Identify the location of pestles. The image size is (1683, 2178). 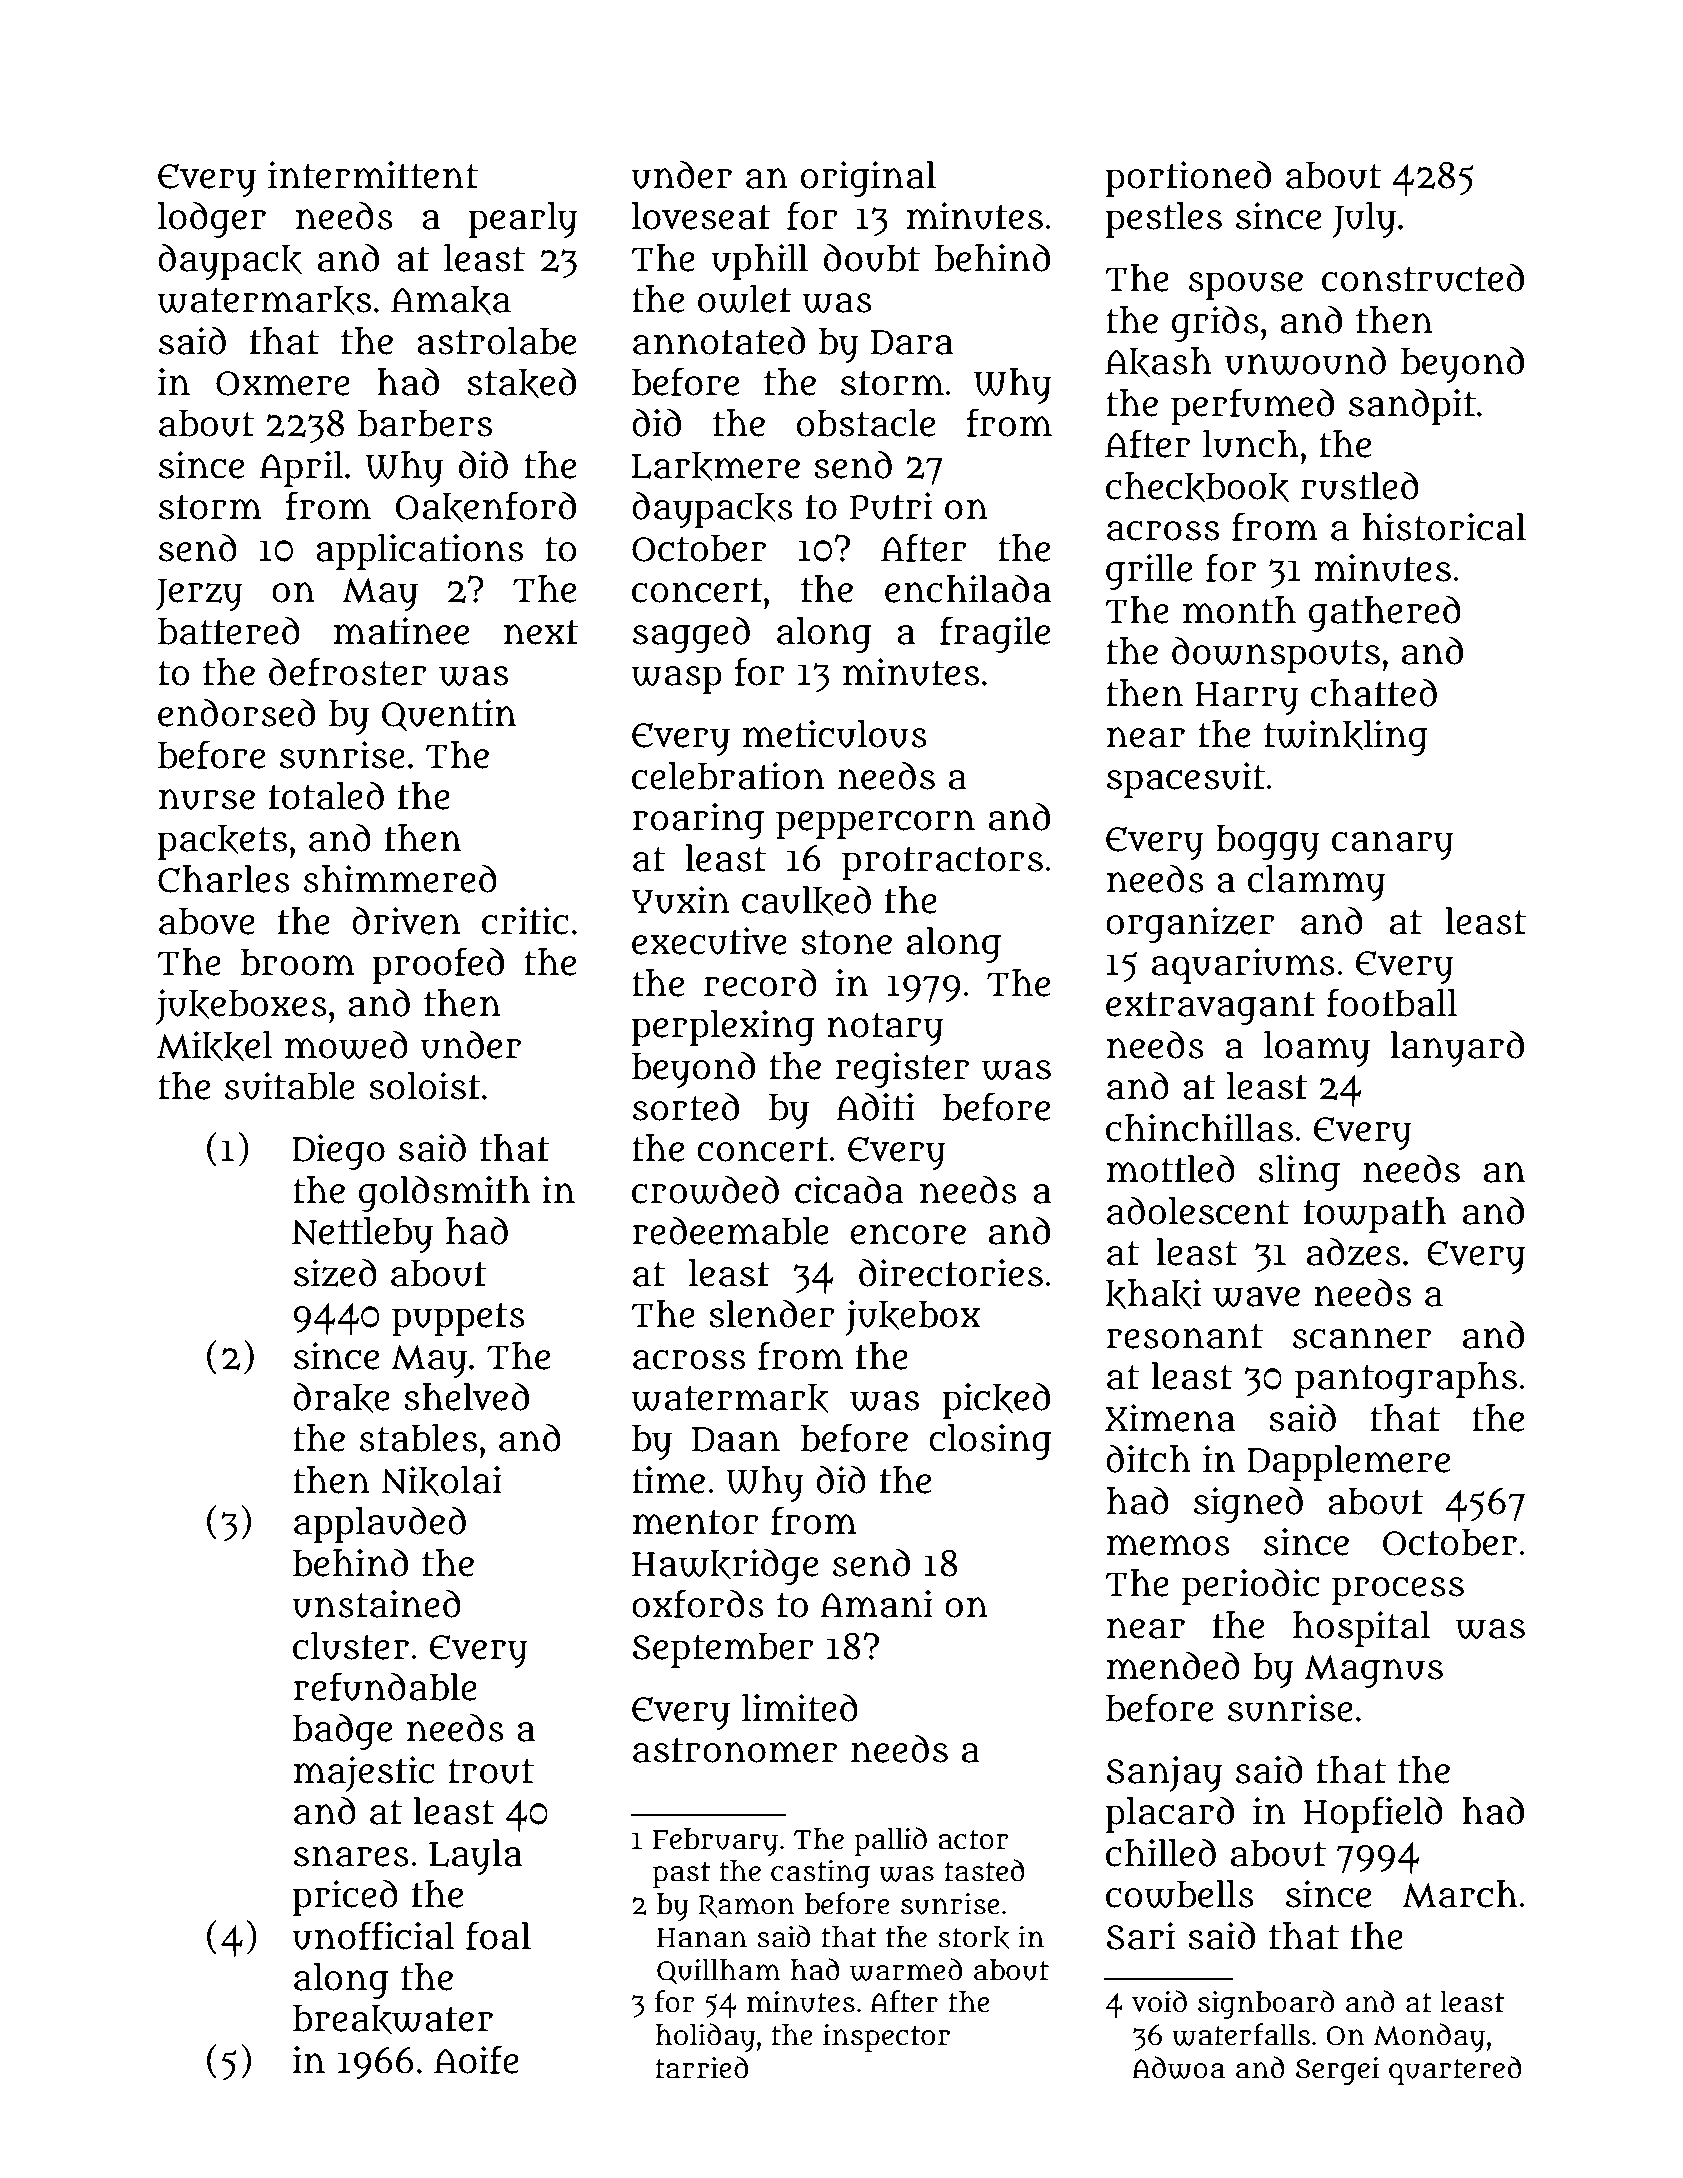
(1163, 220).
